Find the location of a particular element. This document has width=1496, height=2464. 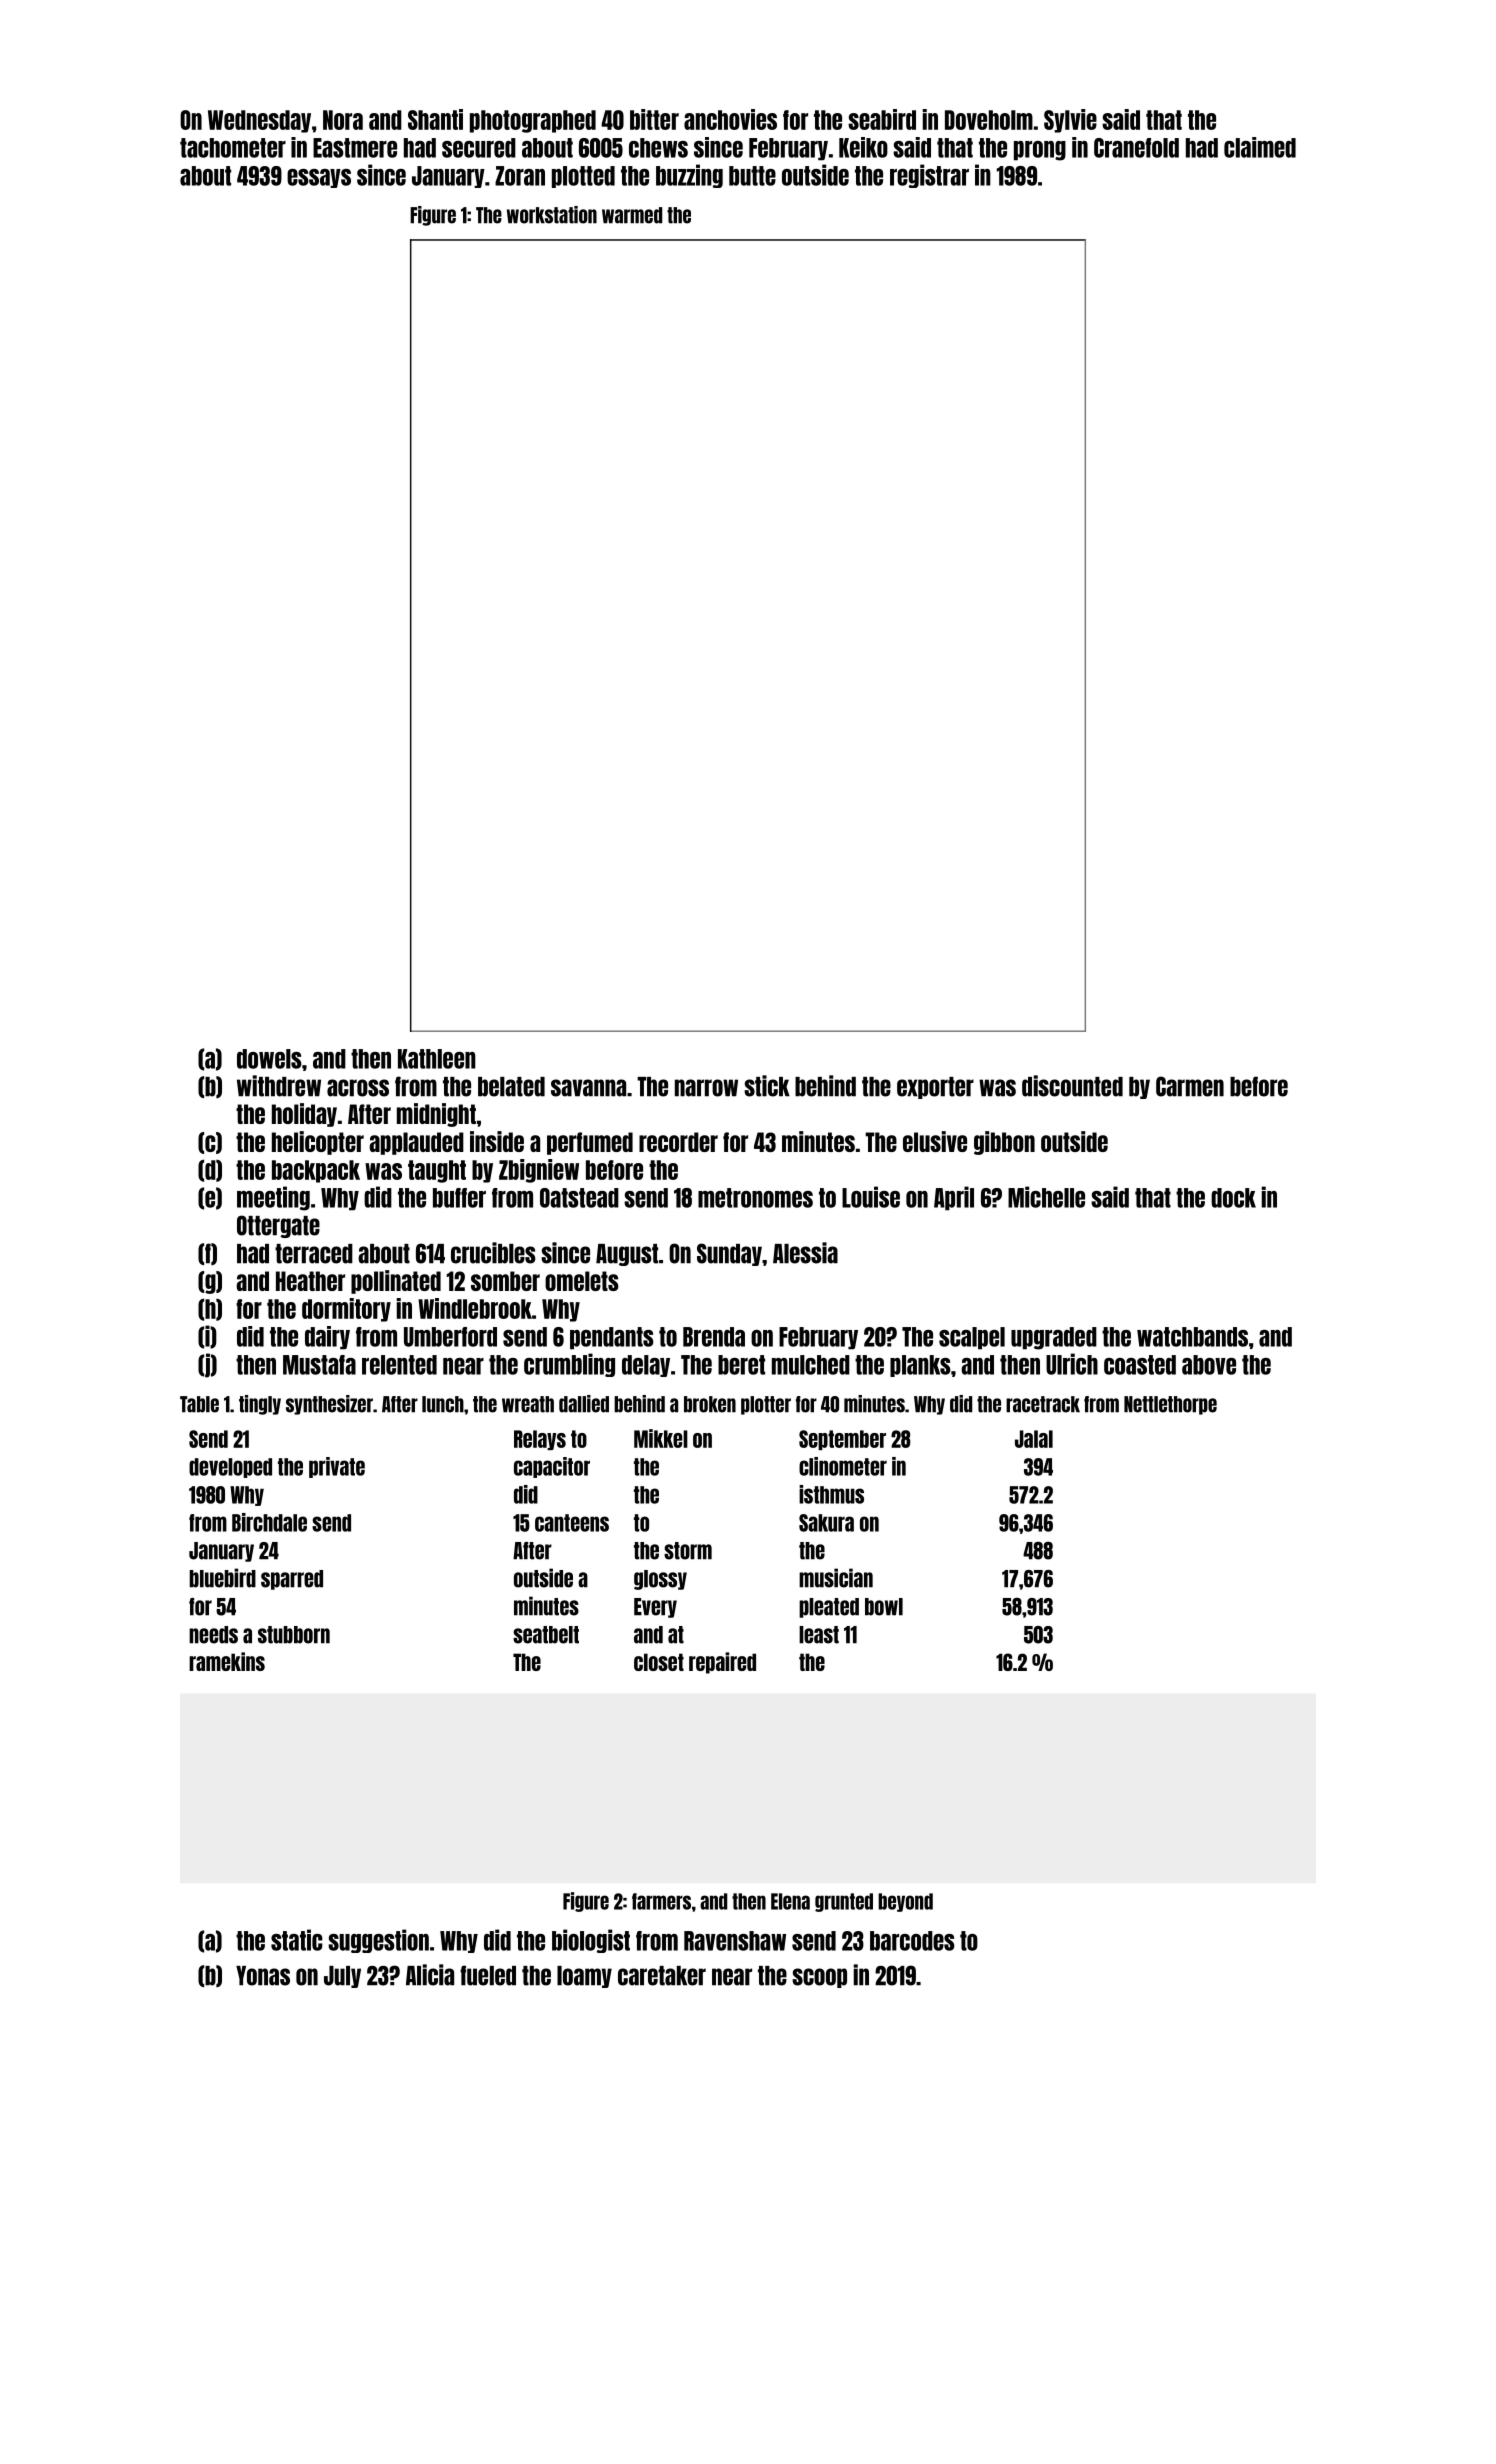

Alicia is located at coordinates (430, 1975).
